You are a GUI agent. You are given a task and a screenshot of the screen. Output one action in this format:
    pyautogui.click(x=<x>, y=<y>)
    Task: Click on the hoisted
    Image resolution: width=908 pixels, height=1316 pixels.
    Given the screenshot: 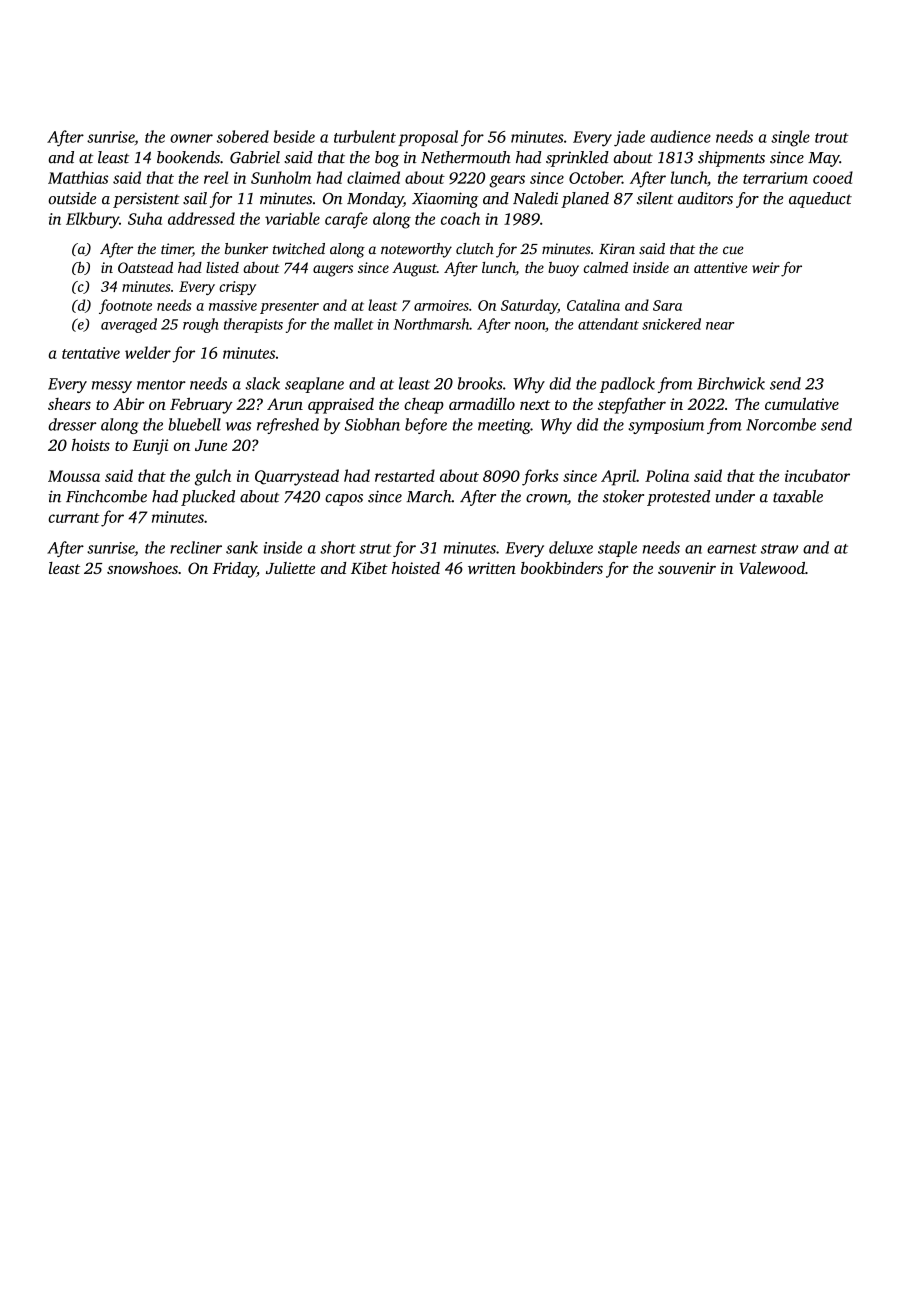 What is the action you would take?
    pyautogui.click(x=416, y=568)
